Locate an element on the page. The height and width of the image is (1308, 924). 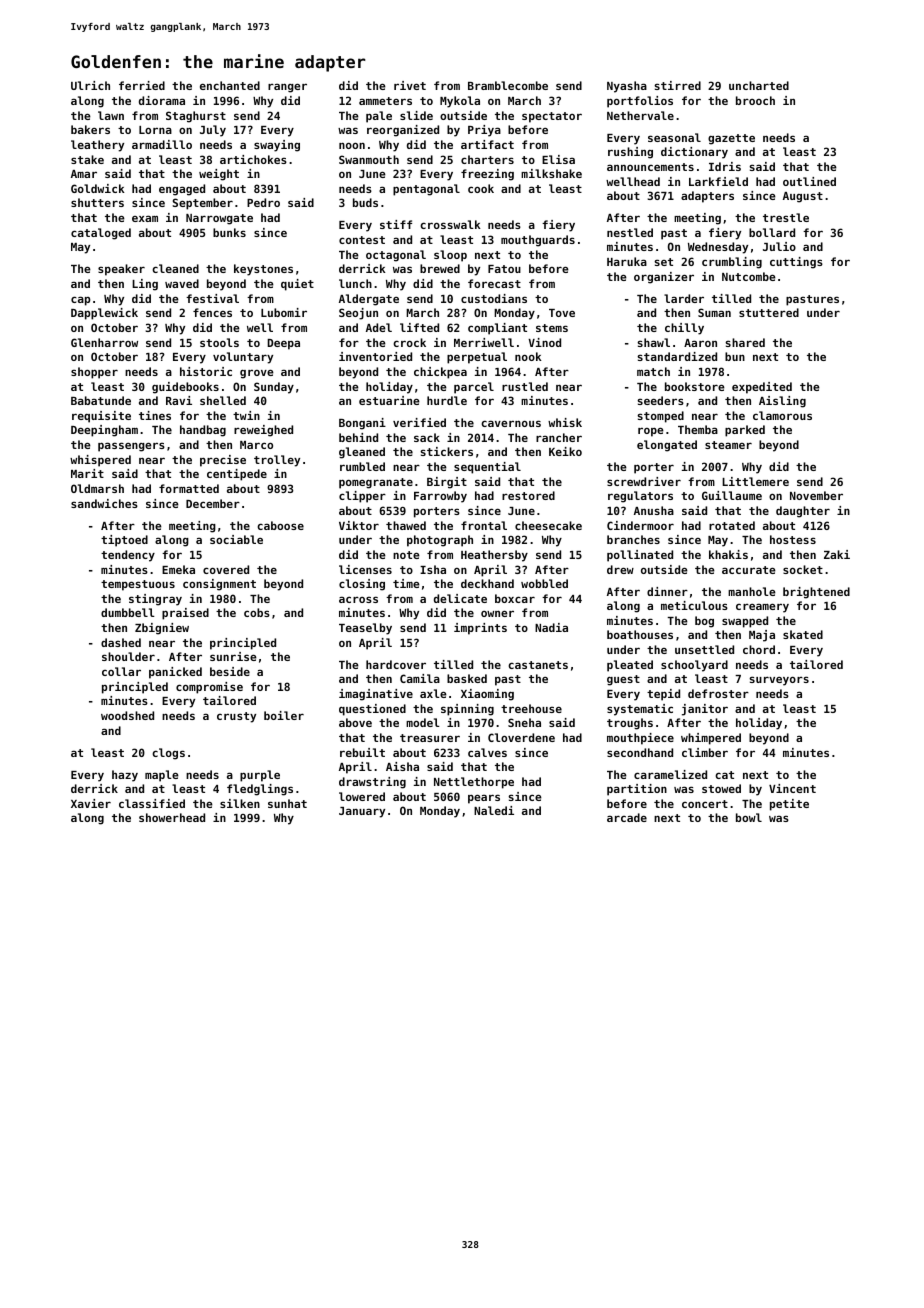
nook is located at coordinates (528, 356).
